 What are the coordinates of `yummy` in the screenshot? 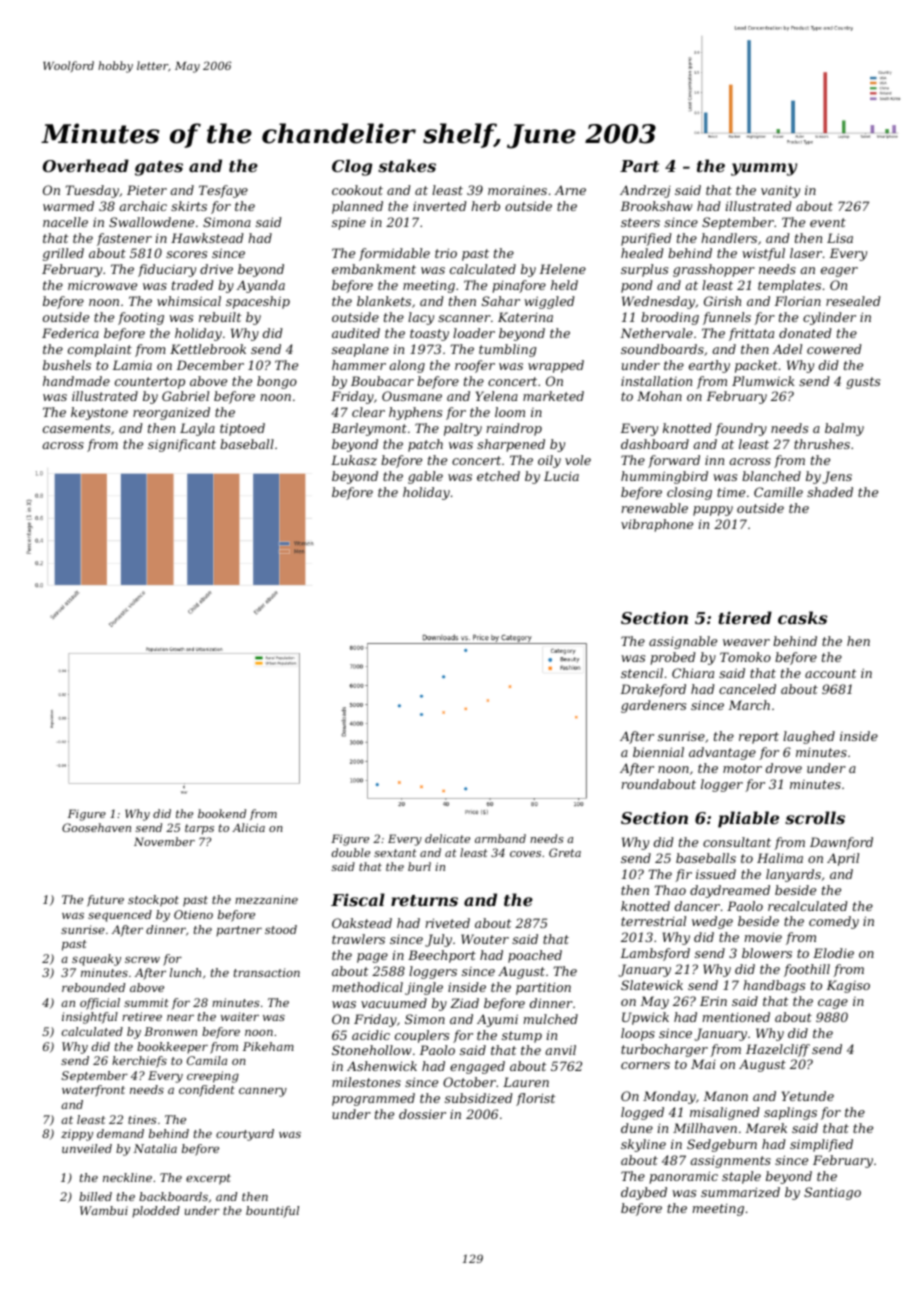 It's located at (764, 169).
